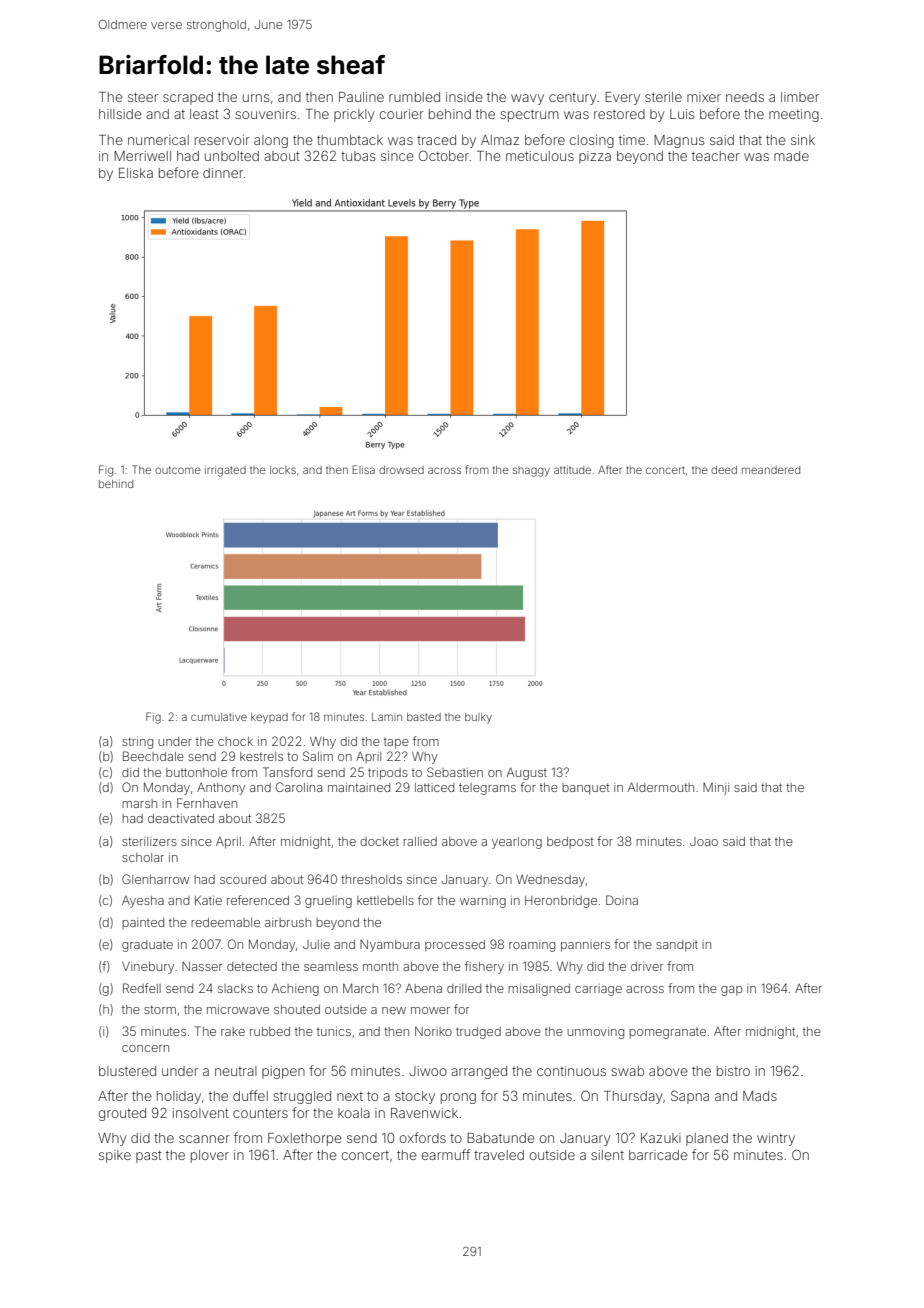 The width and height of the screenshot is (924, 1308). I want to click on traveled, so click(499, 1155).
